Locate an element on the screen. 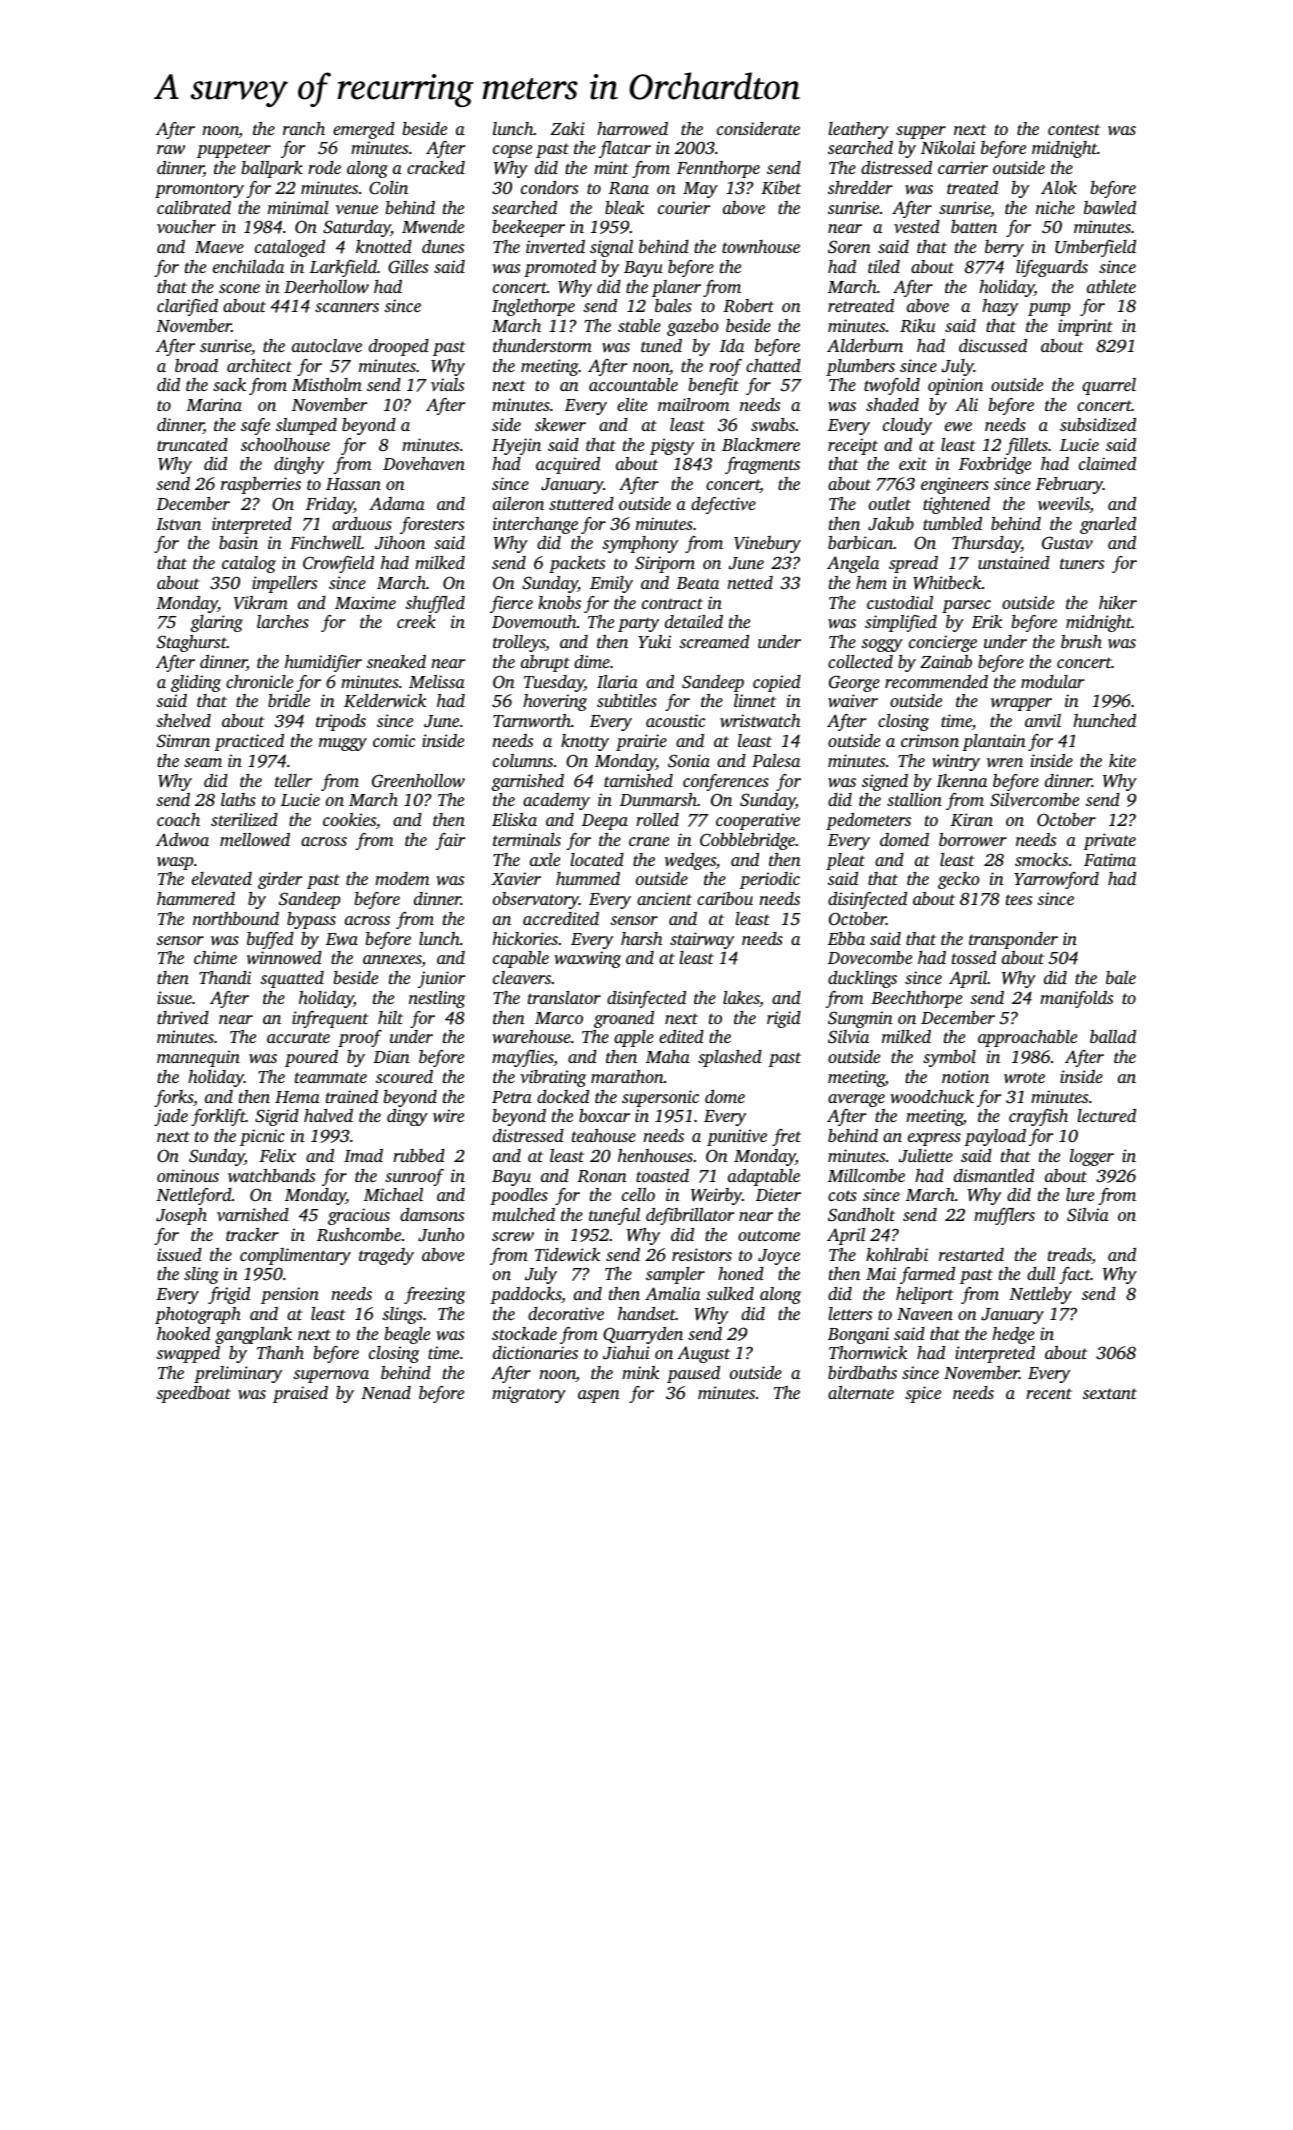 The width and height of the screenshot is (1293, 2130). gliding is located at coordinates (196, 683).
